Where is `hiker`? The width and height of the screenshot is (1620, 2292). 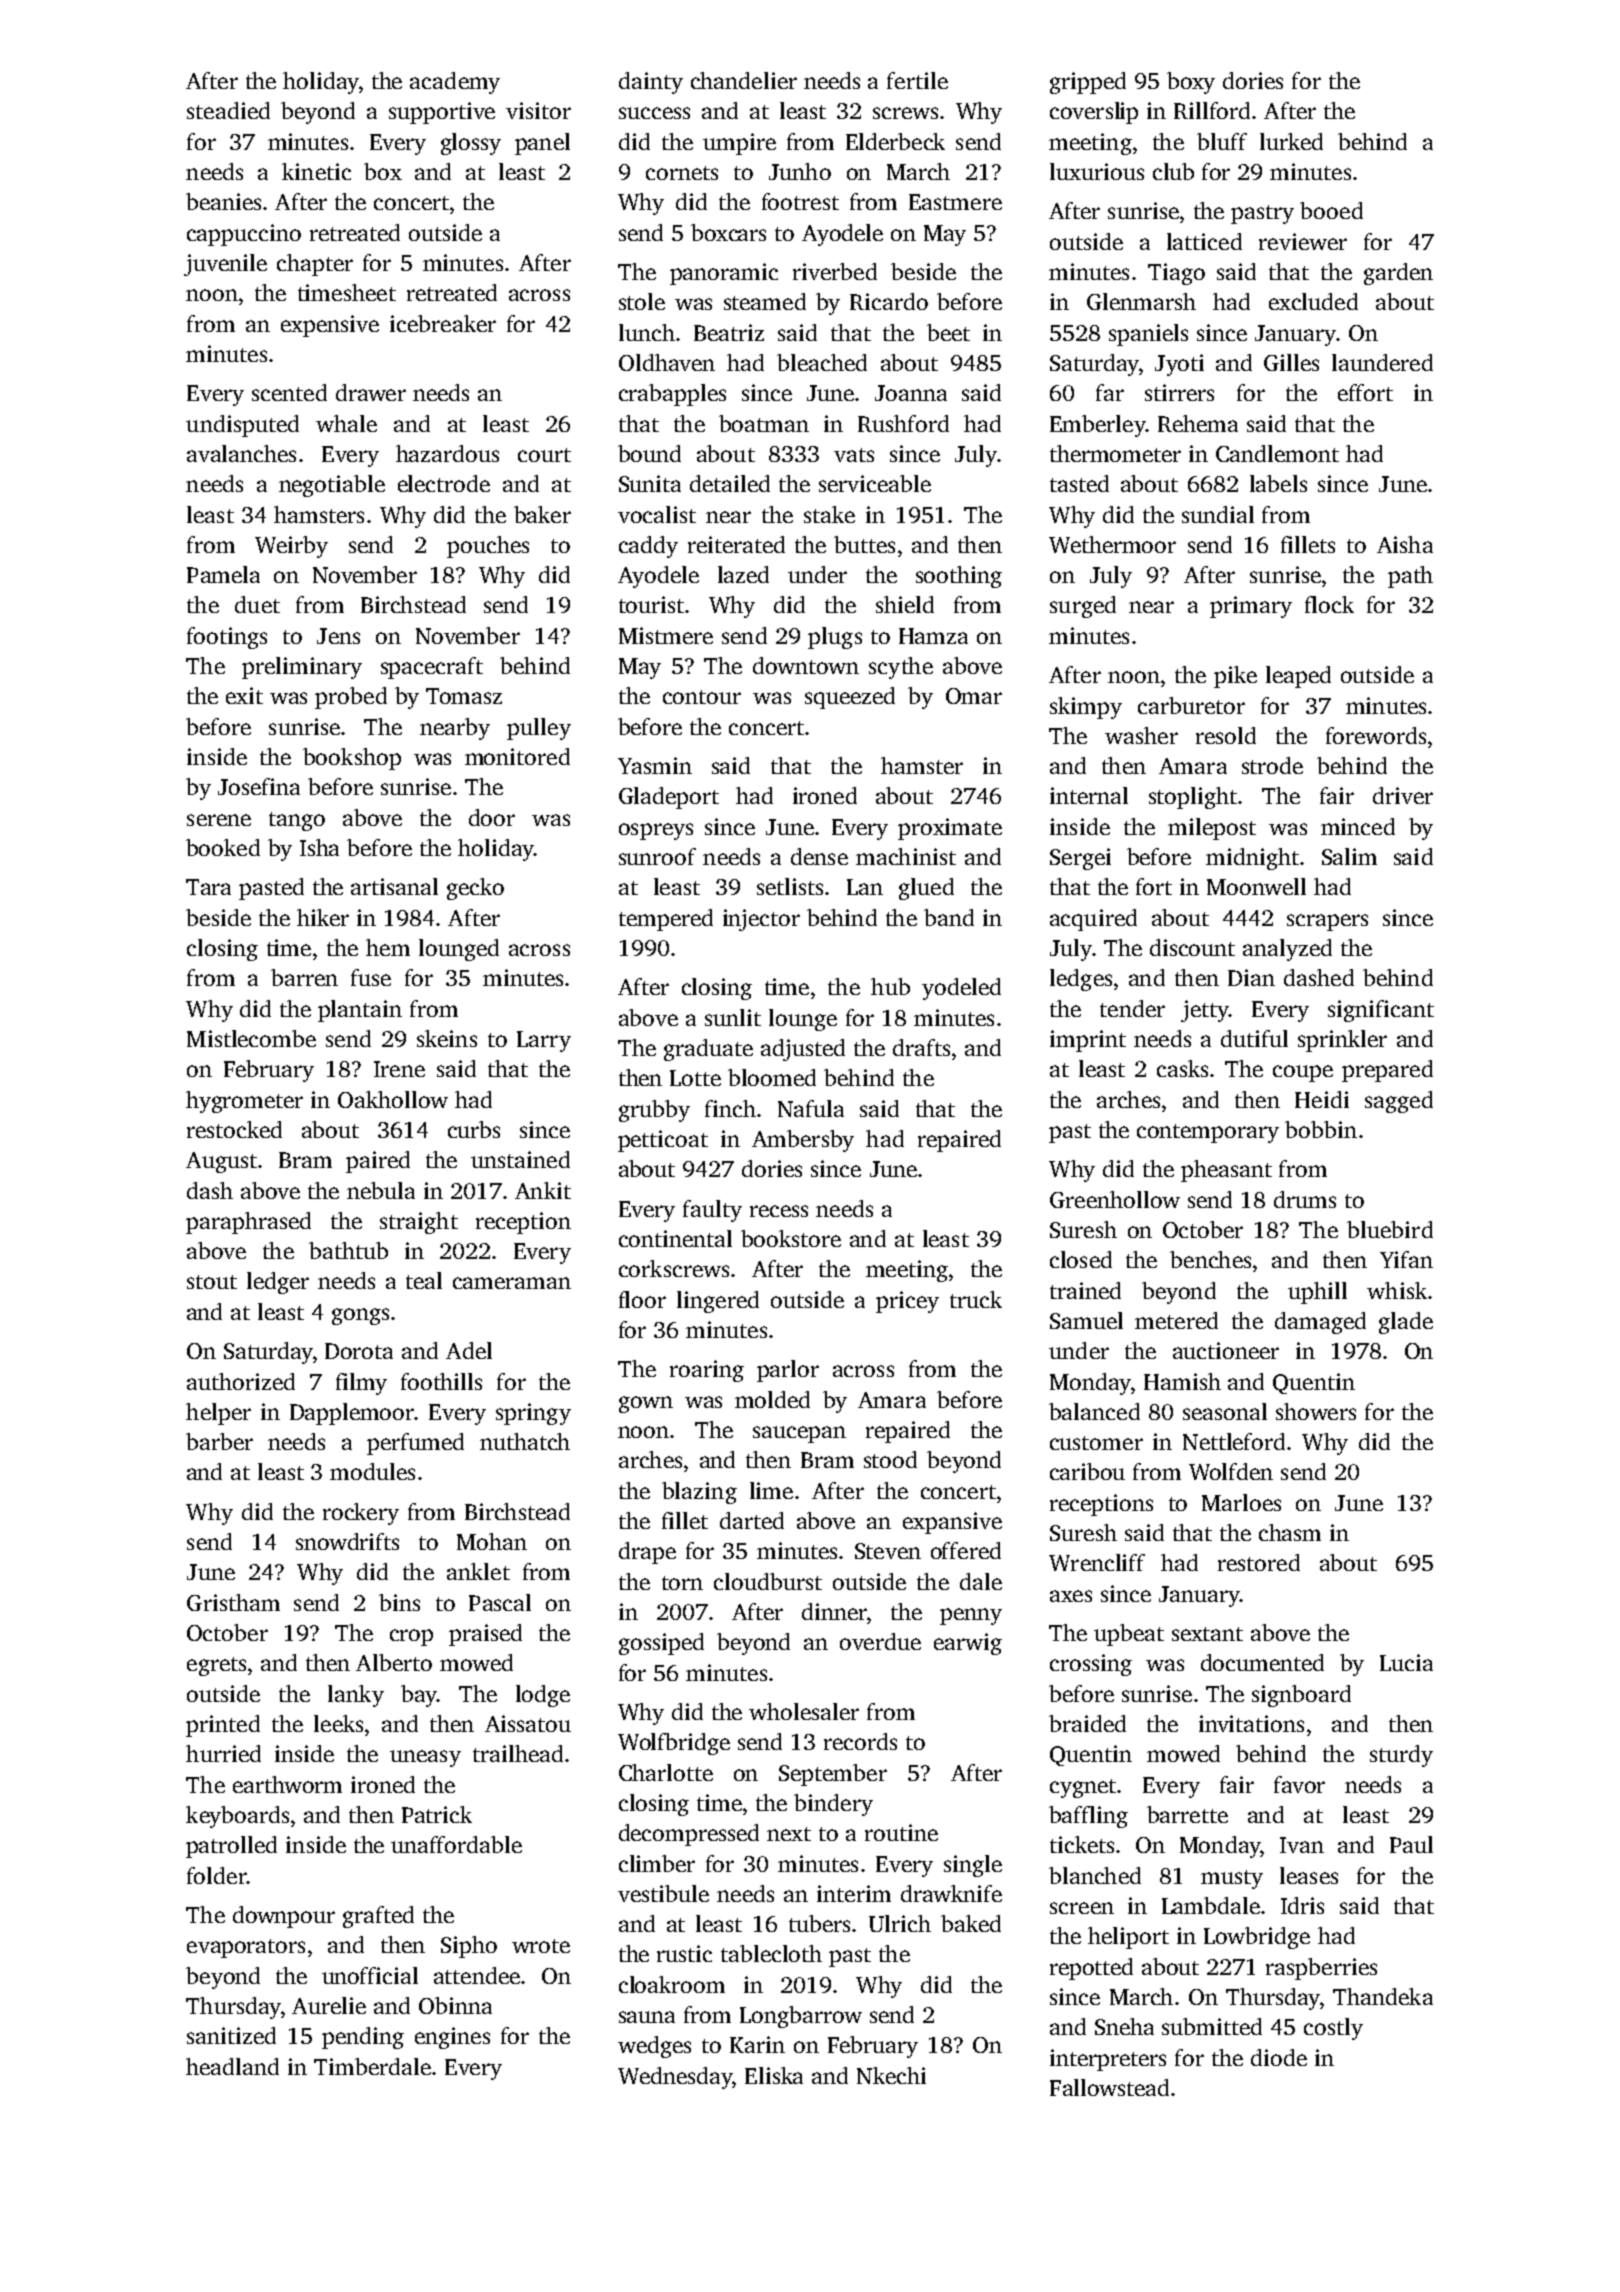 hiker is located at coordinates (323, 917).
